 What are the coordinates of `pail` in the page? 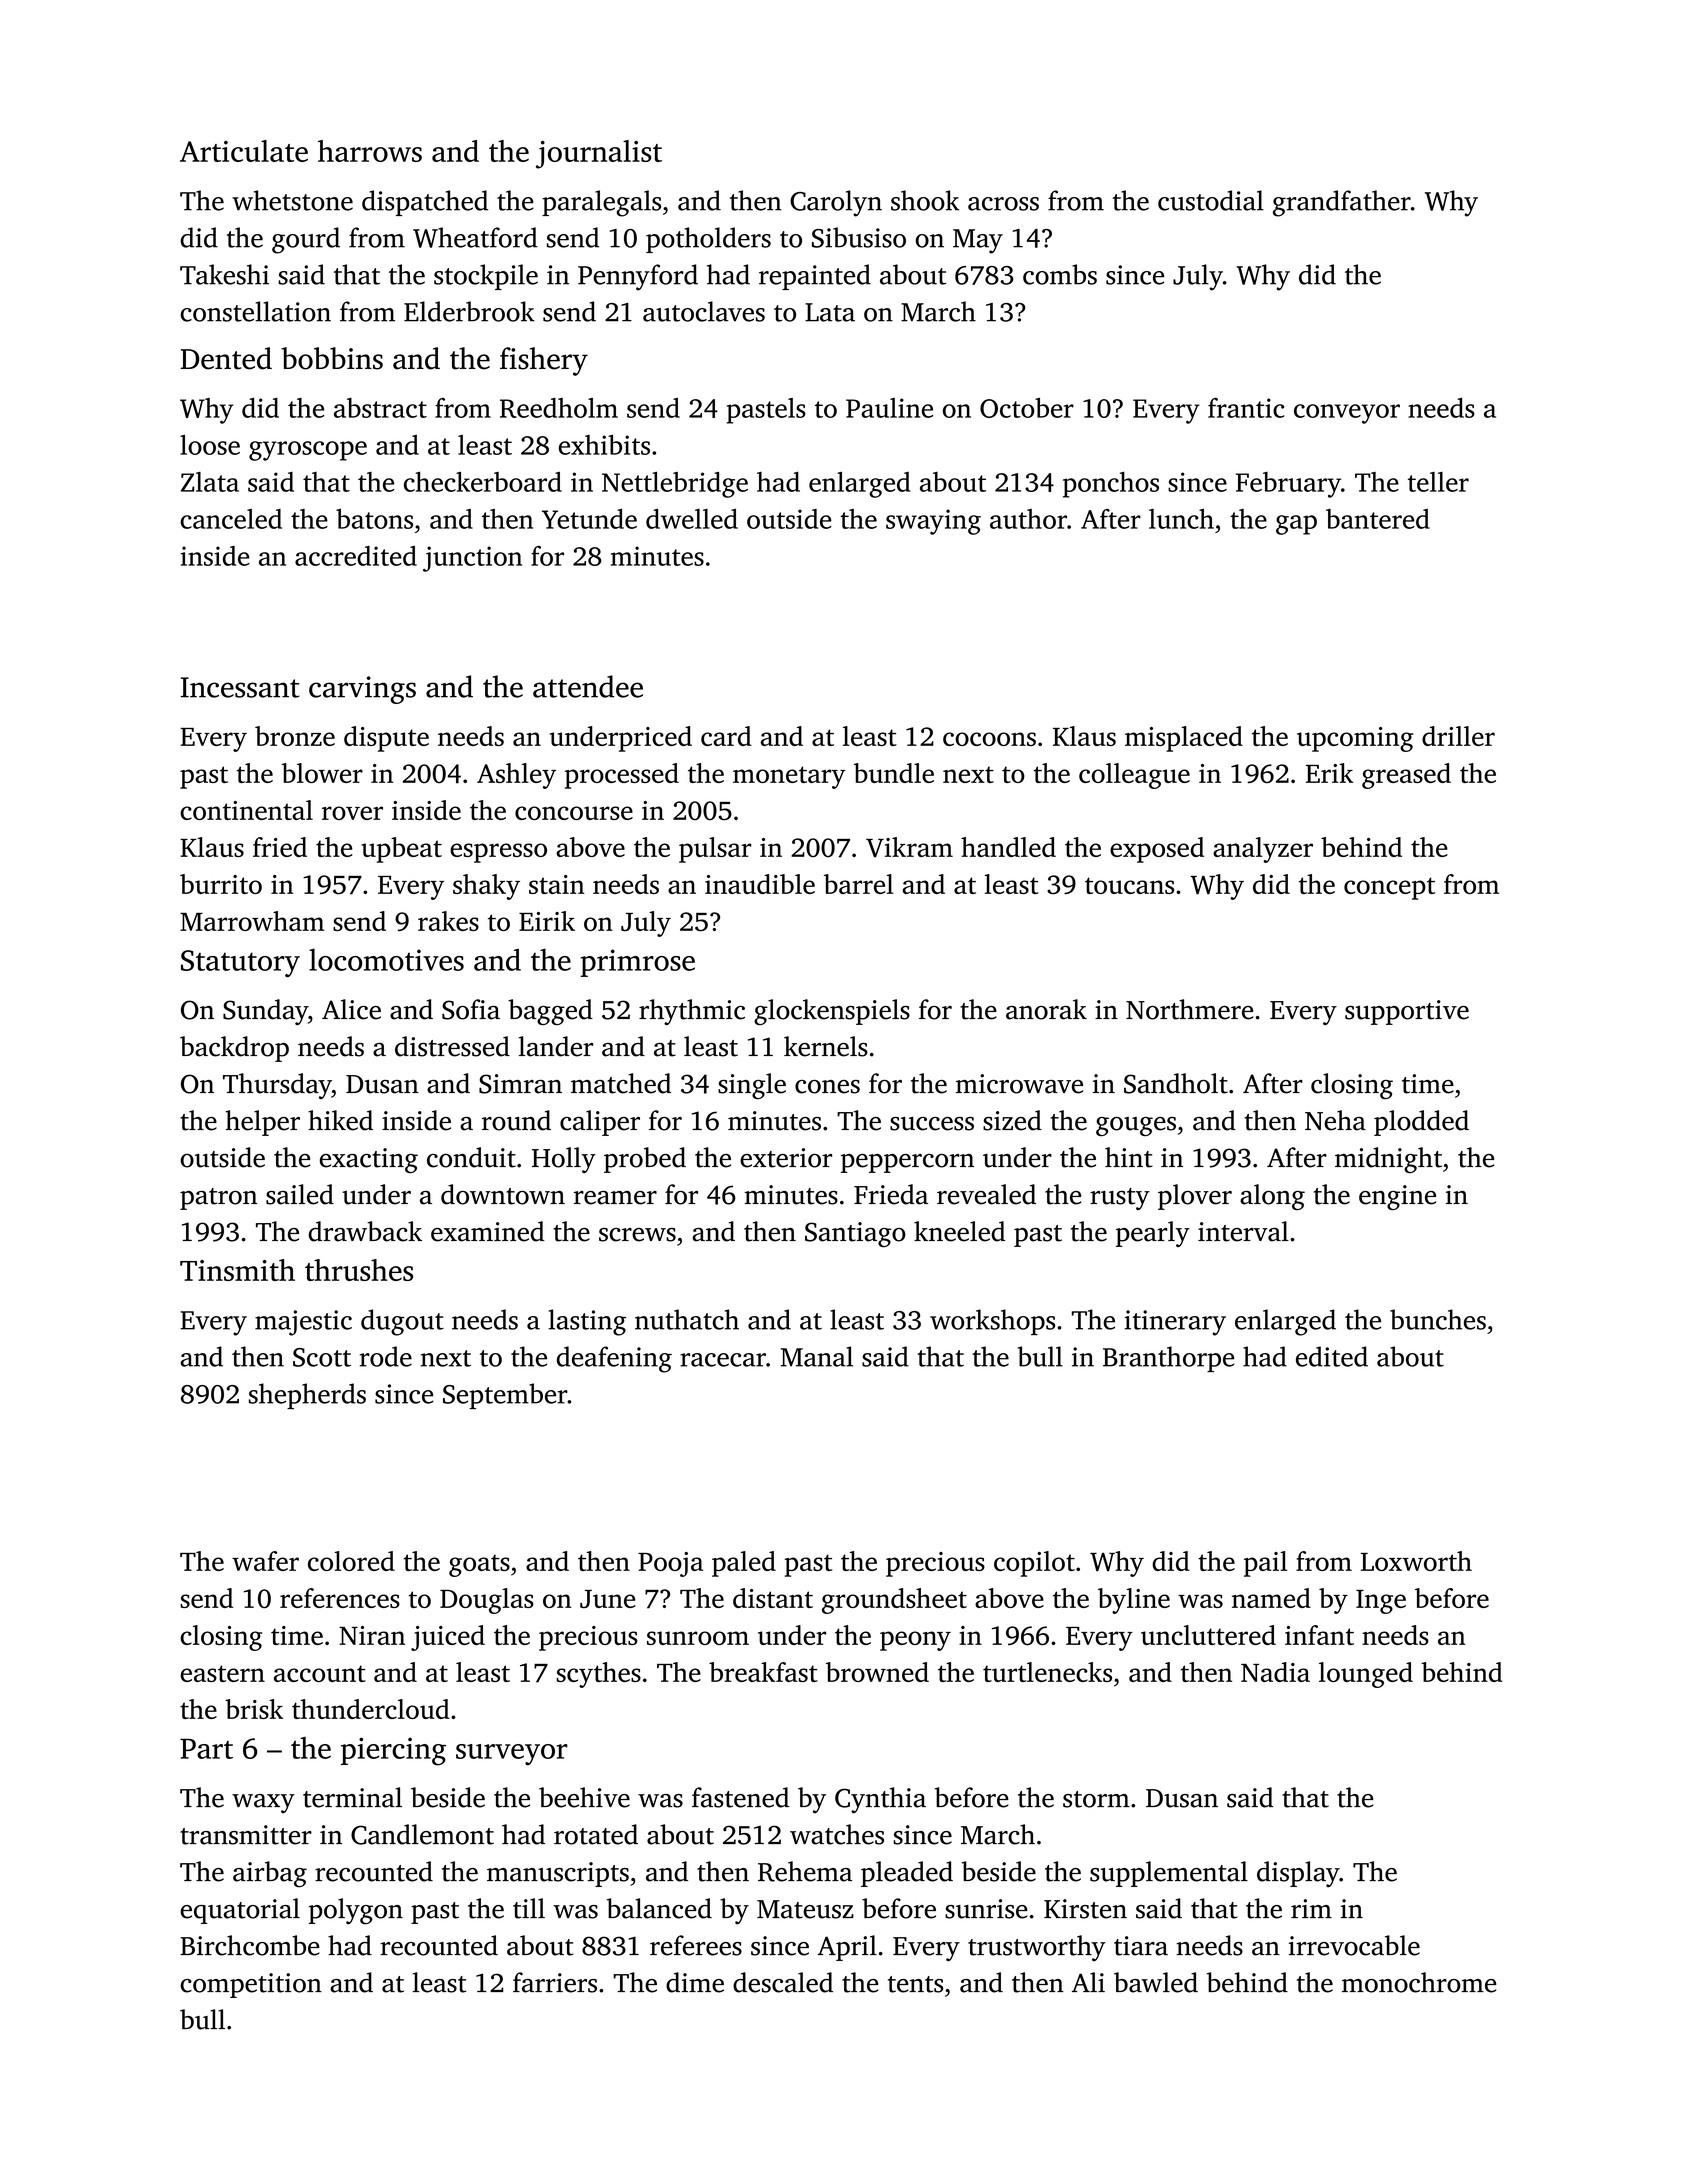 It's located at (1265, 1564).
